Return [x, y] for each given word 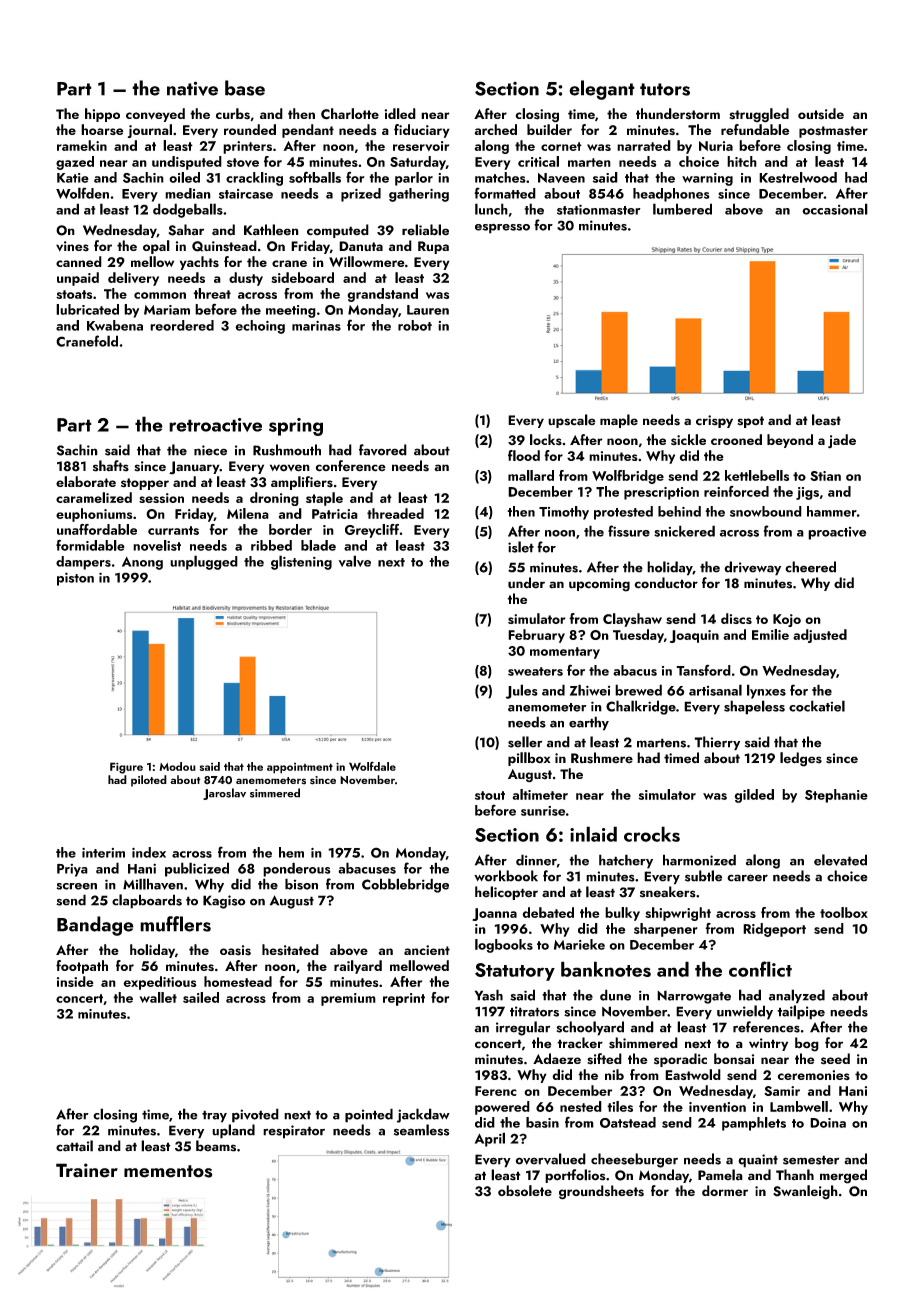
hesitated [290, 950]
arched [496, 129]
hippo [102, 115]
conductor [666, 583]
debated [548, 912]
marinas [316, 326]
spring [296, 427]
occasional [835, 209]
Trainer [87, 1170]
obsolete [525, 1191]
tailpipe [801, 1012]
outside [821, 114]
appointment [300, 768]
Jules [522, 691]
